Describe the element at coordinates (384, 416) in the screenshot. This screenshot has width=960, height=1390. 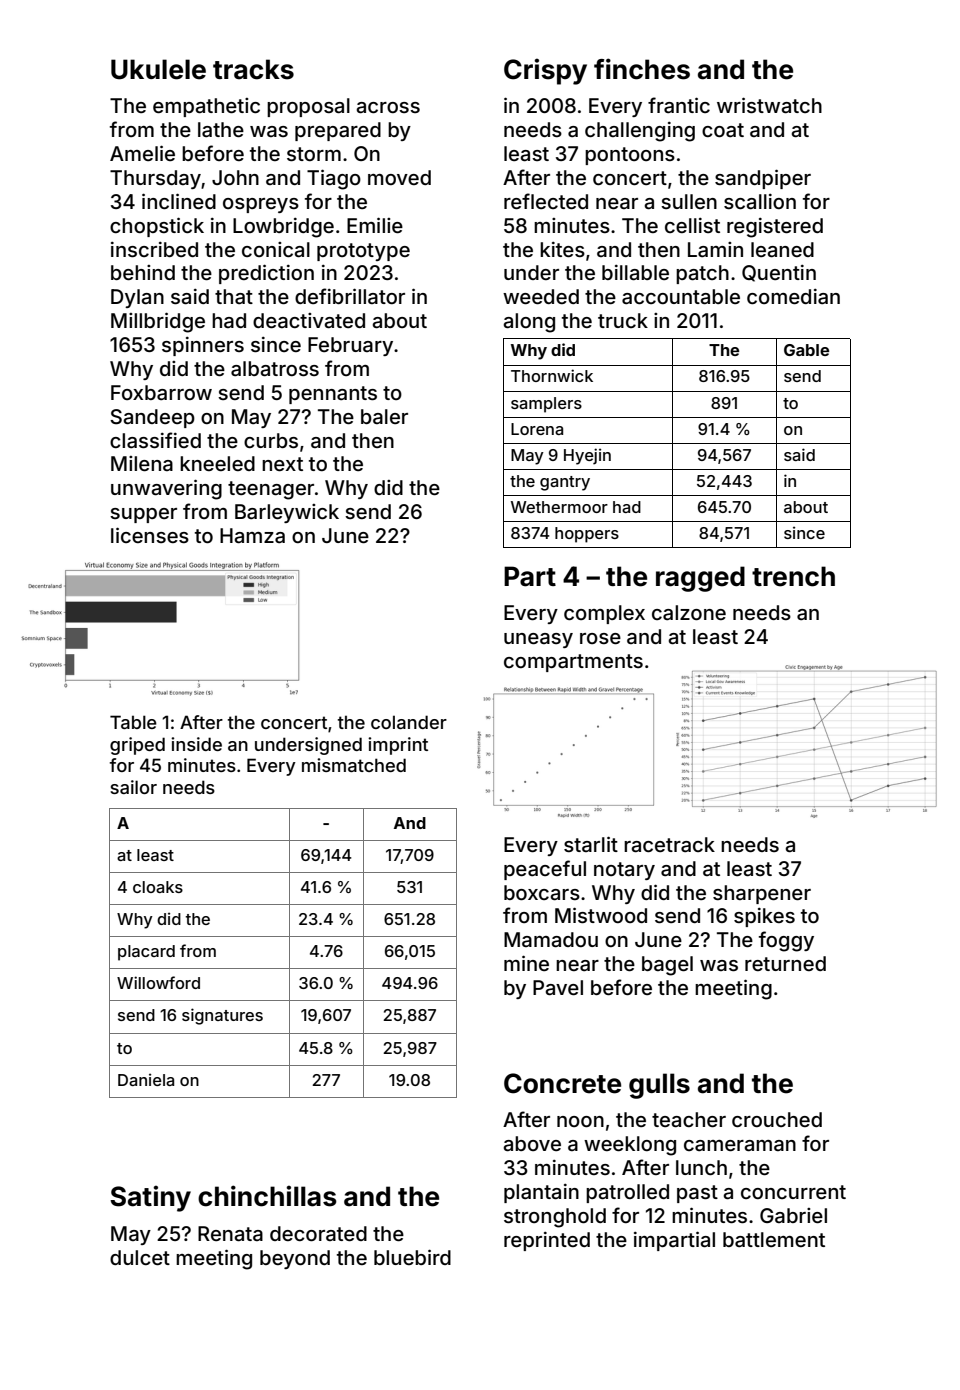
I see `baler` at that location.
